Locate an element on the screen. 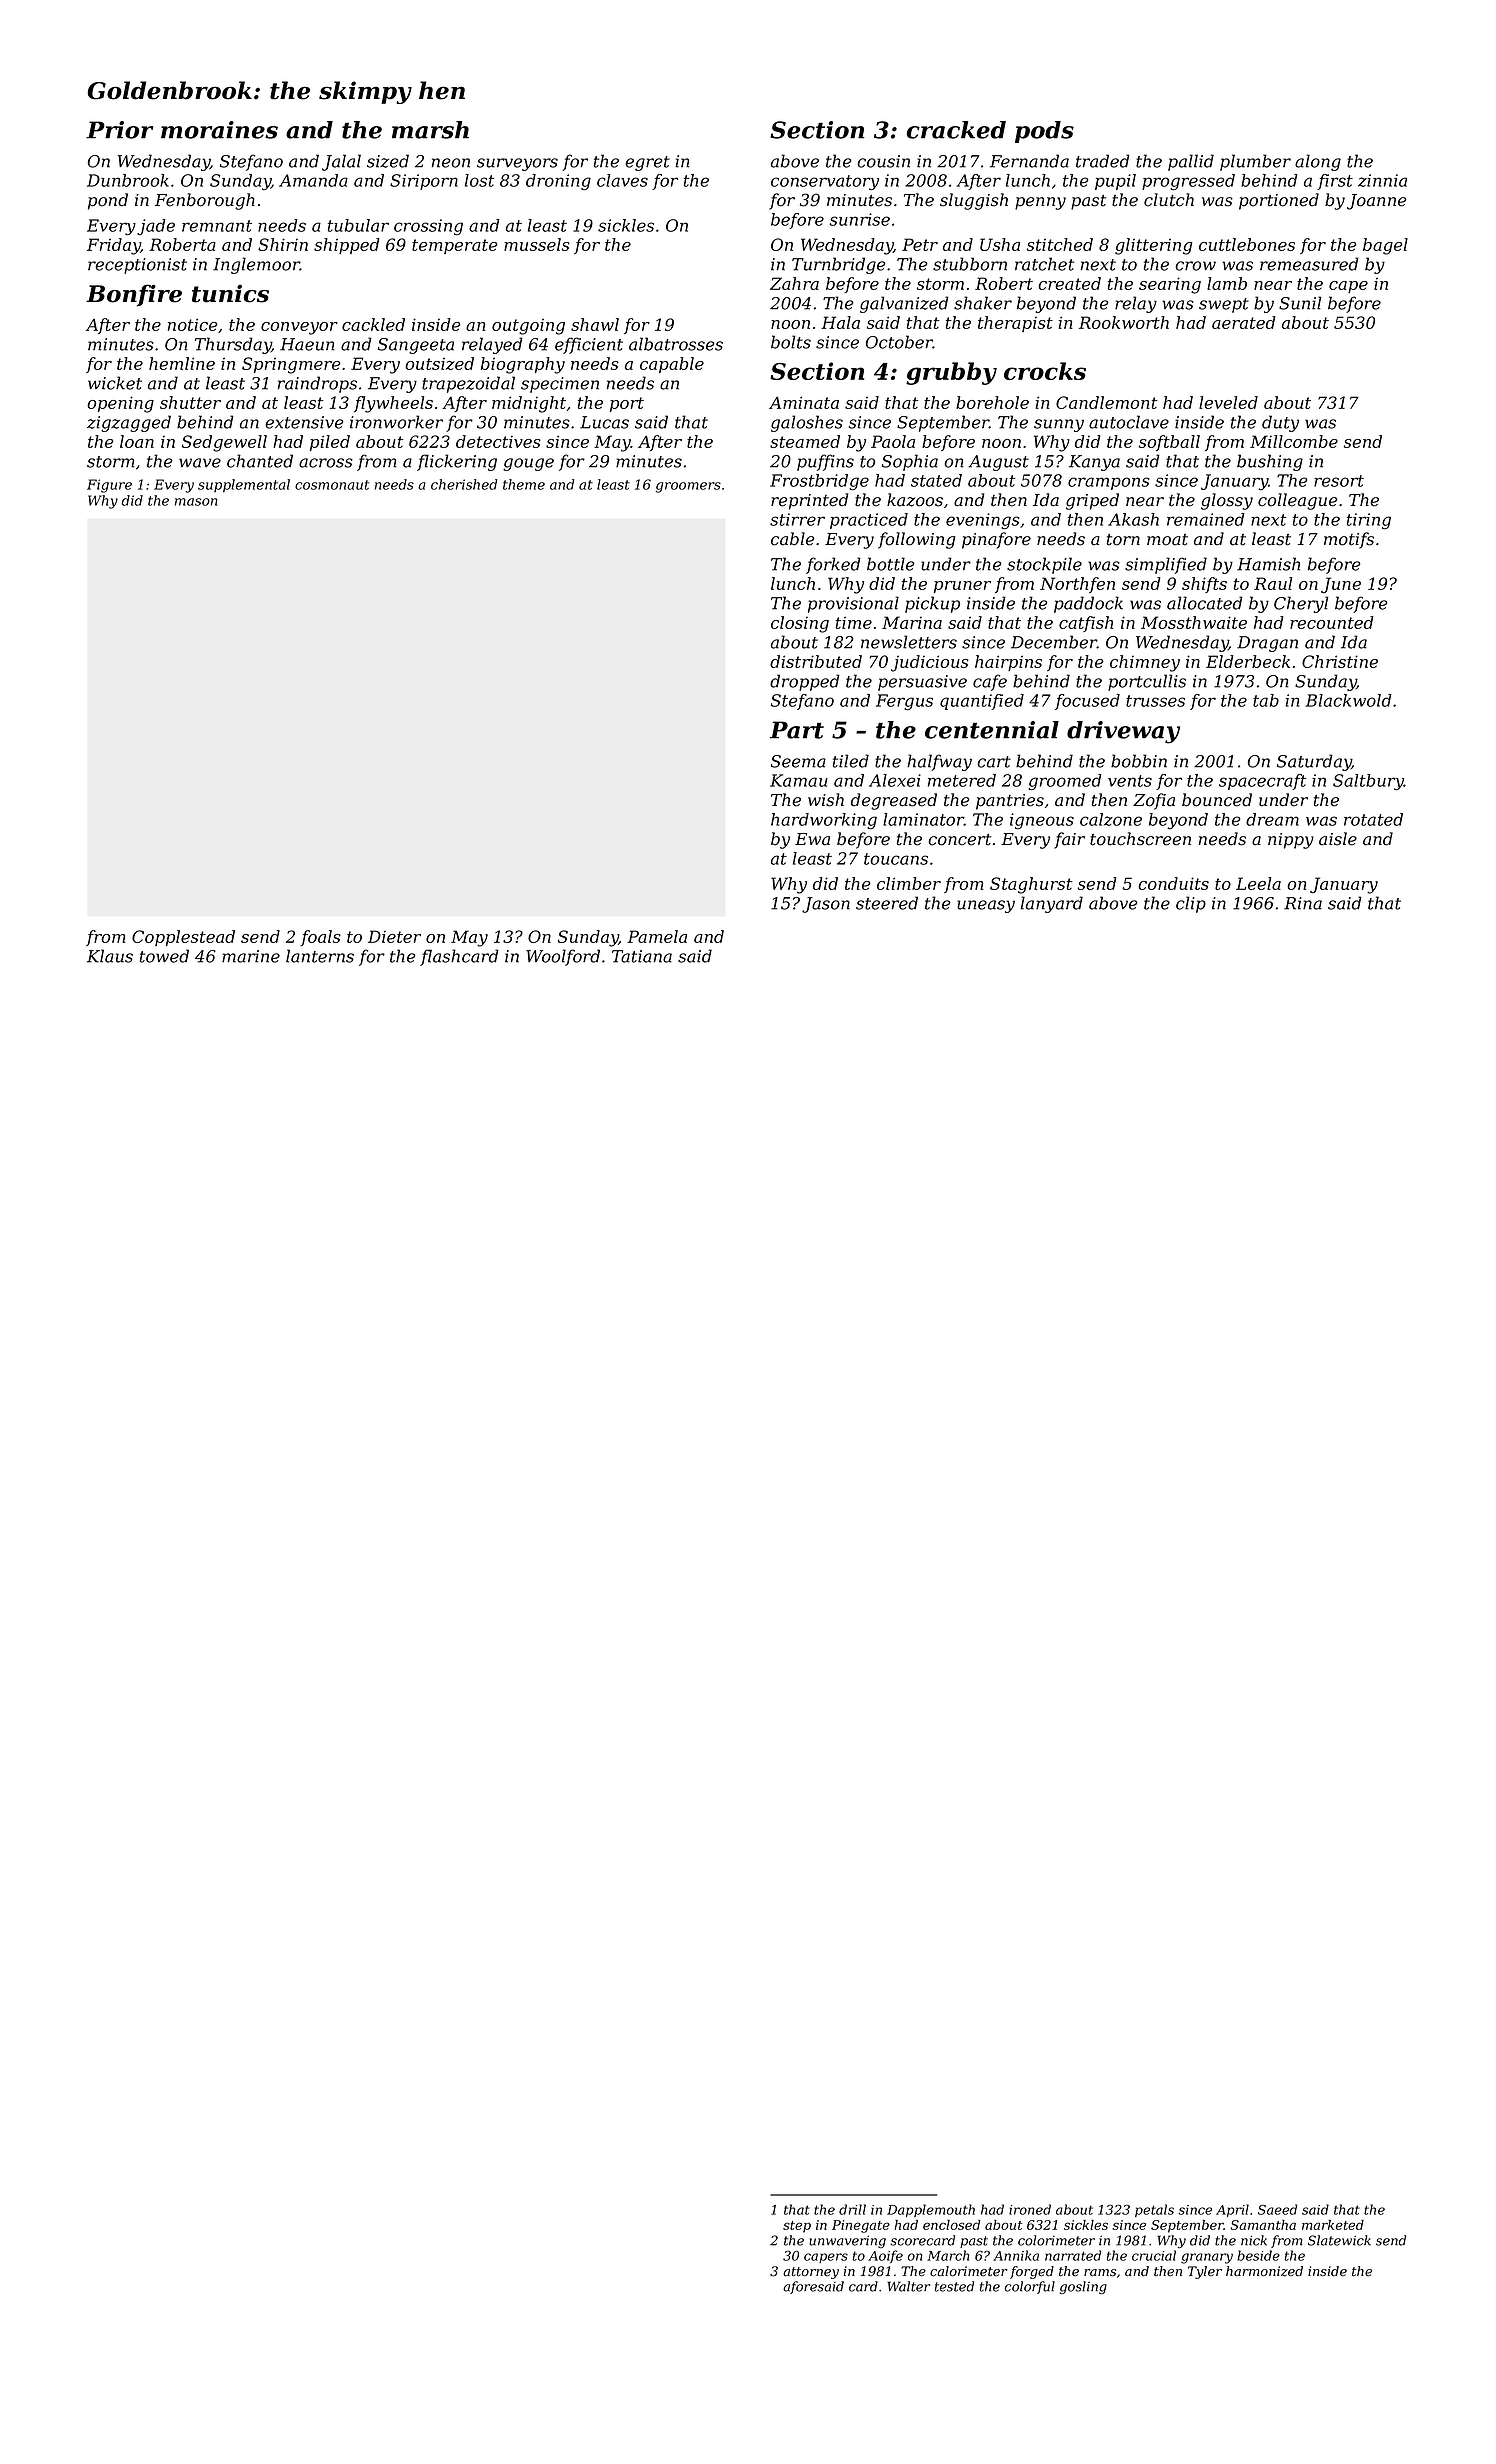  drill is located at coordinates (852, 2209).
